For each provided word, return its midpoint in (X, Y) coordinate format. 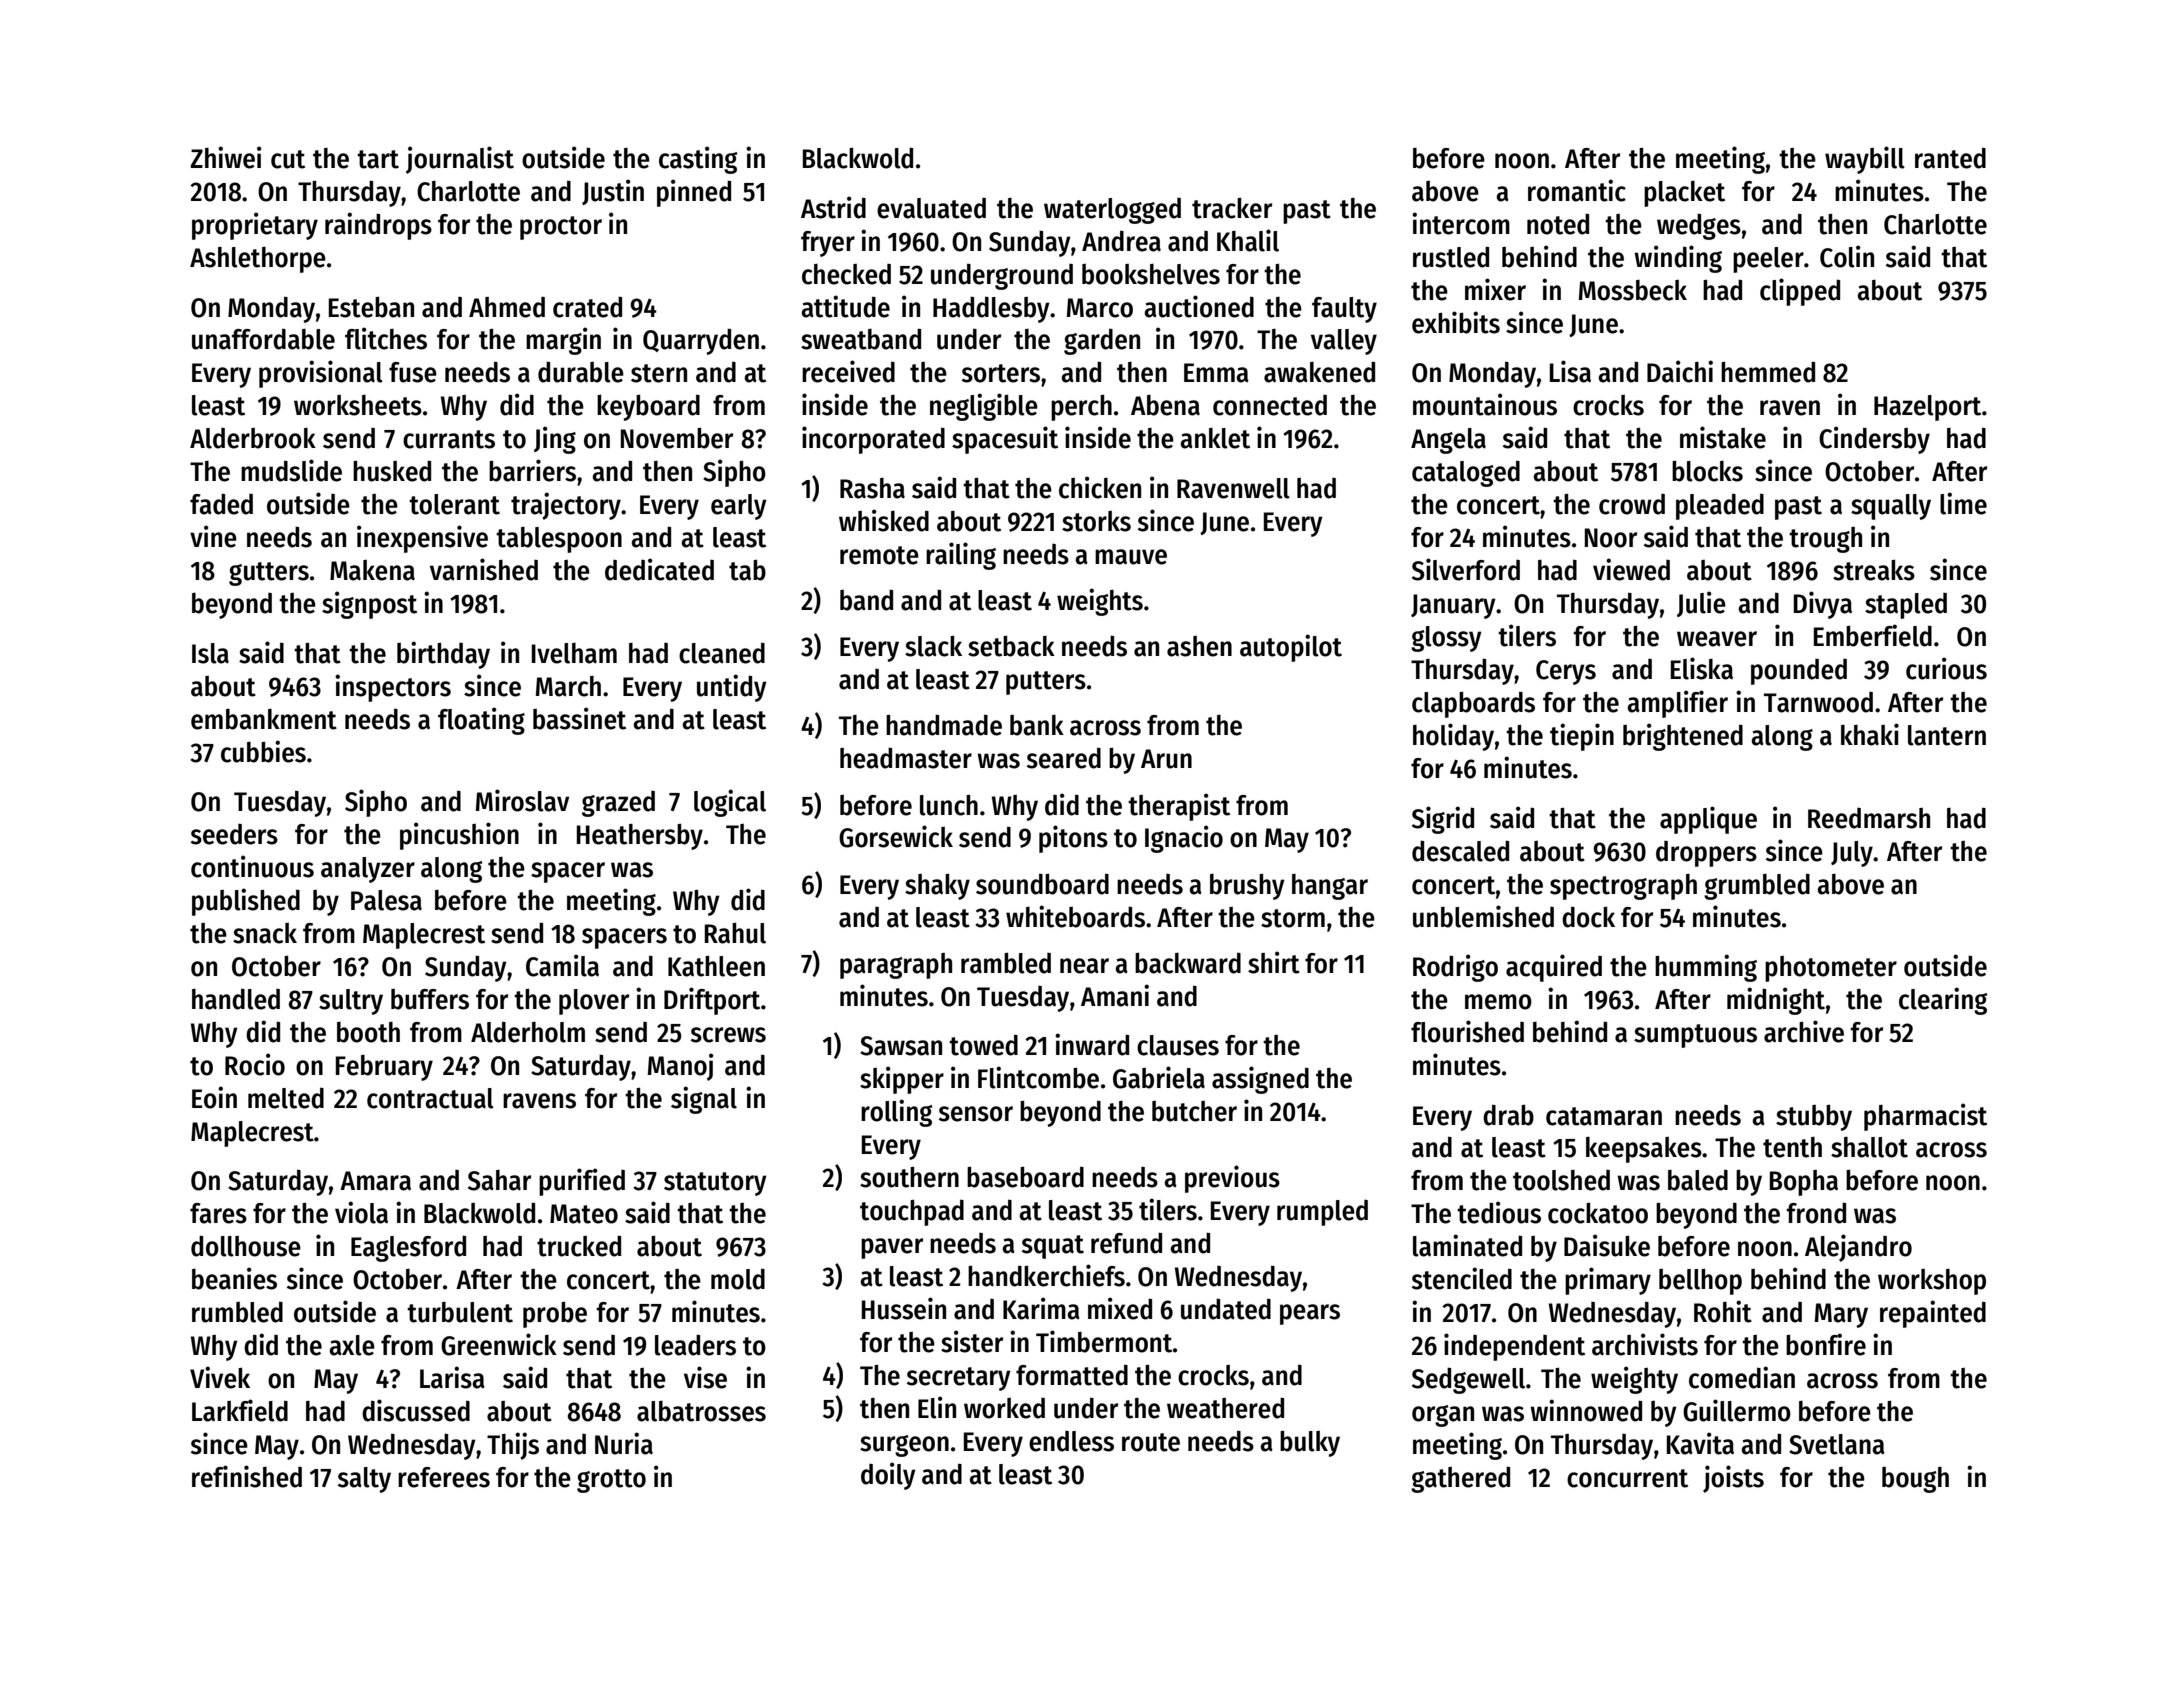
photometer (1831, 969)
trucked (579, 1246)
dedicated (659, 569)
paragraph (896, 966)
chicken (1100, 487)
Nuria (624, 1443)
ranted (1950, 158)
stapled (1906, 606)
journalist (460, 160)
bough (1915, 1480)
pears (1310, 1314)
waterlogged (1112, 211)
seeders (234, 834)
